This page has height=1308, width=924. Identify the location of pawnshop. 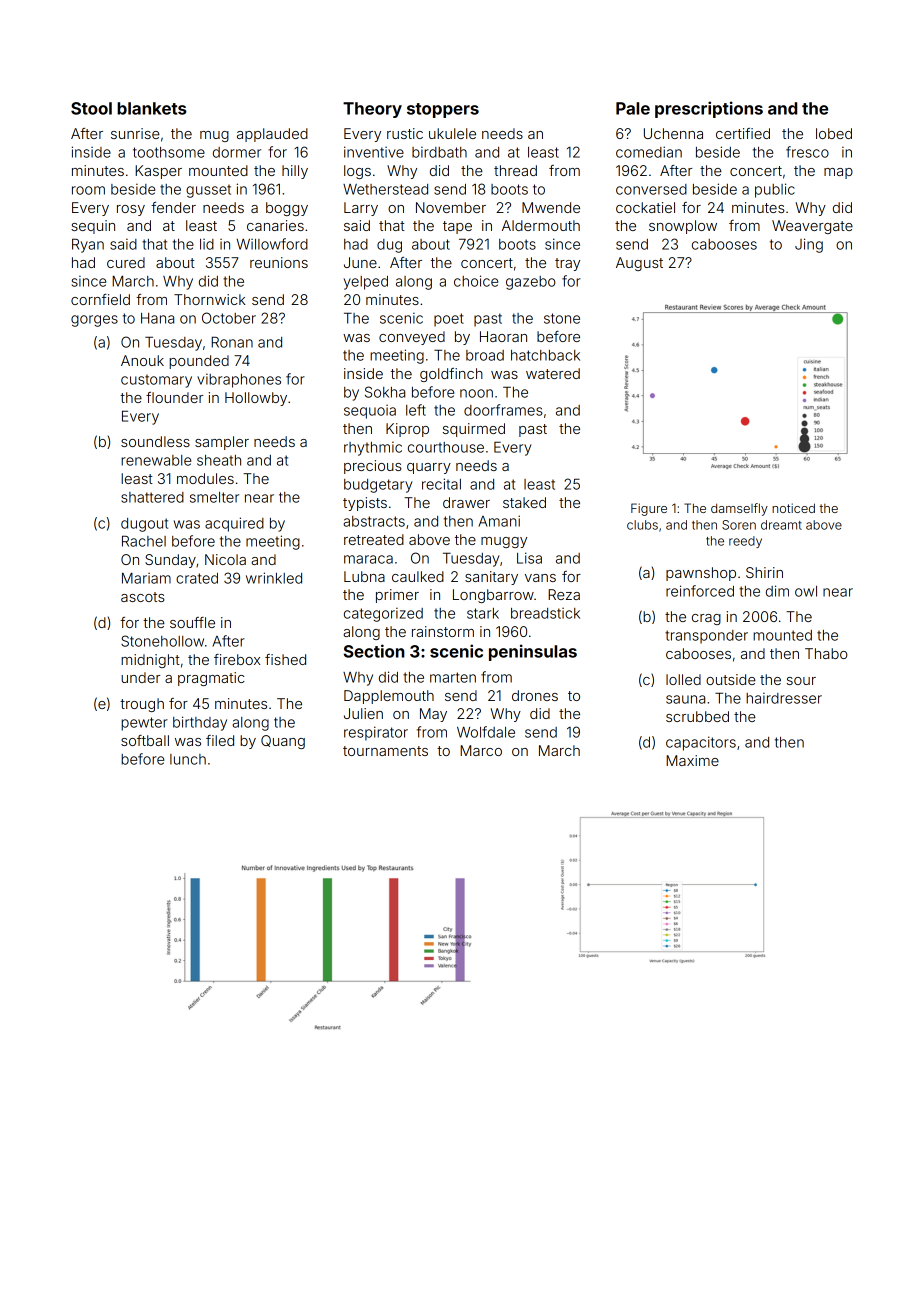
(701, 574).
